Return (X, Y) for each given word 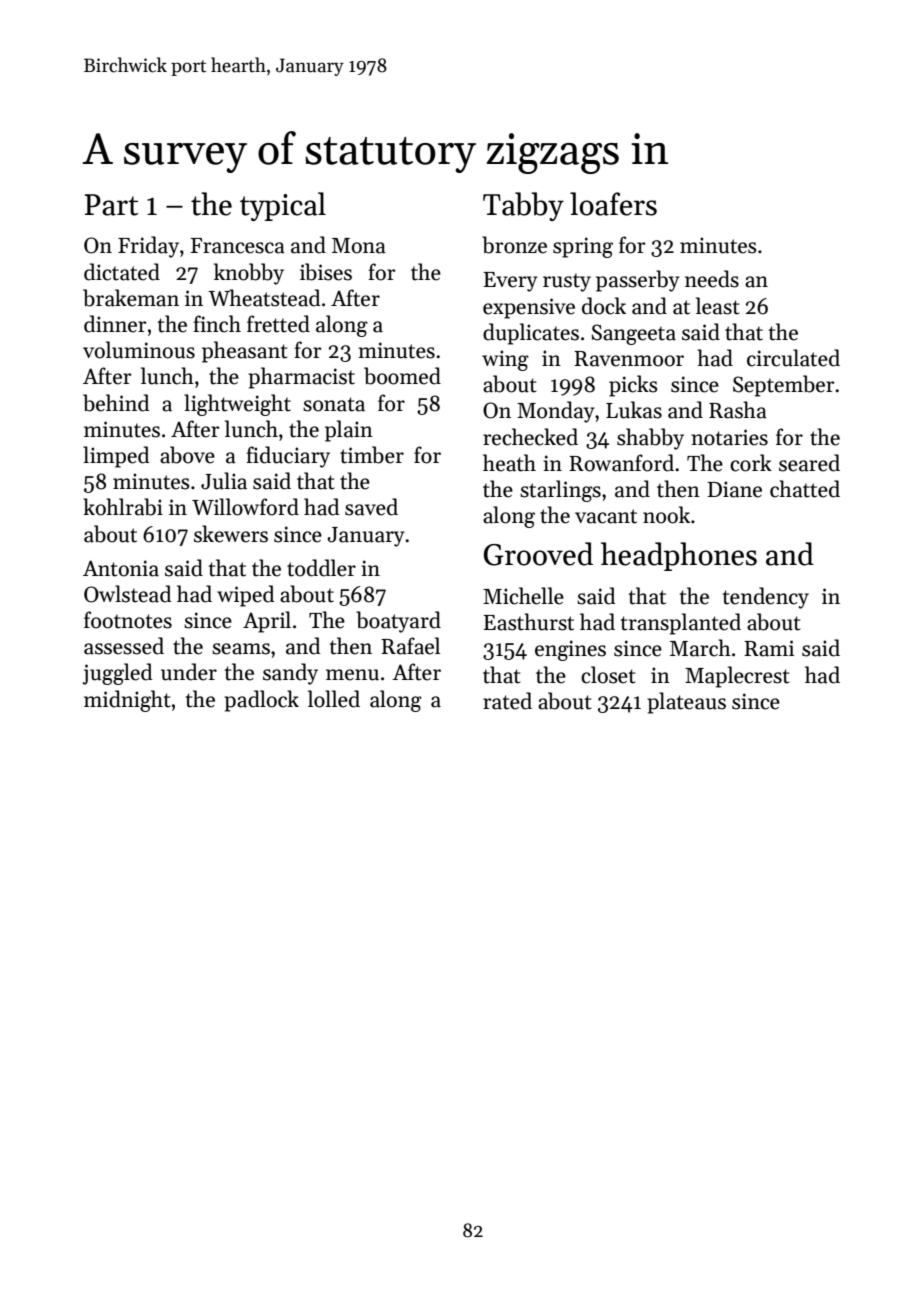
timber (372, 455)
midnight (127, 701)
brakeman (131, 298)
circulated (793, 358)
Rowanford (621, 463)
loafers (613, 204)
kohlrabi (123, 507)
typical (283, 206)
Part (111, 205)
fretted (278, 324)
